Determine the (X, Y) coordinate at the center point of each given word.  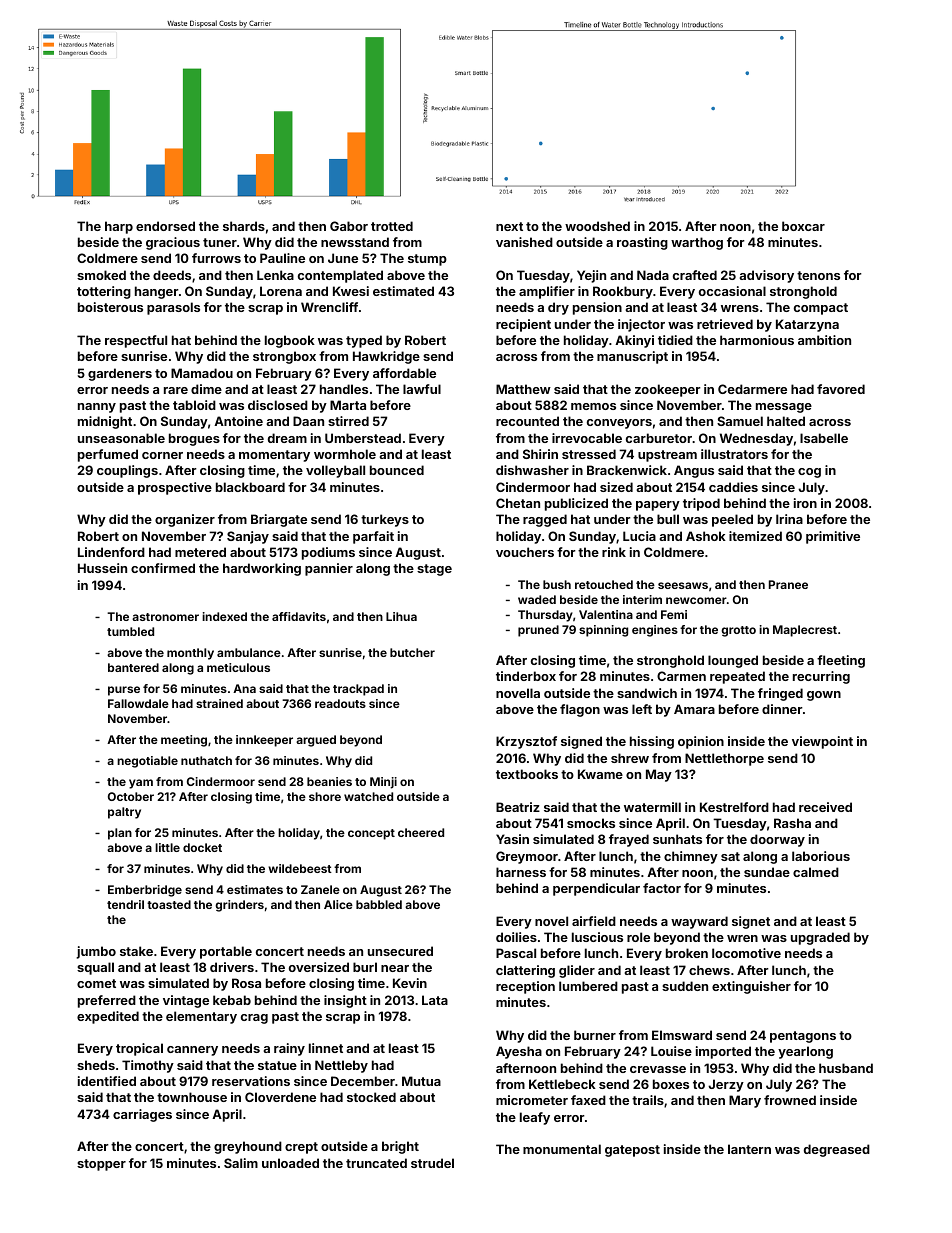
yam (141, 784)
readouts (340, 703)
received (825, 807)
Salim (241, 1163)
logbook (290, 341)
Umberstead (363, 438)
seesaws (683, 585)
